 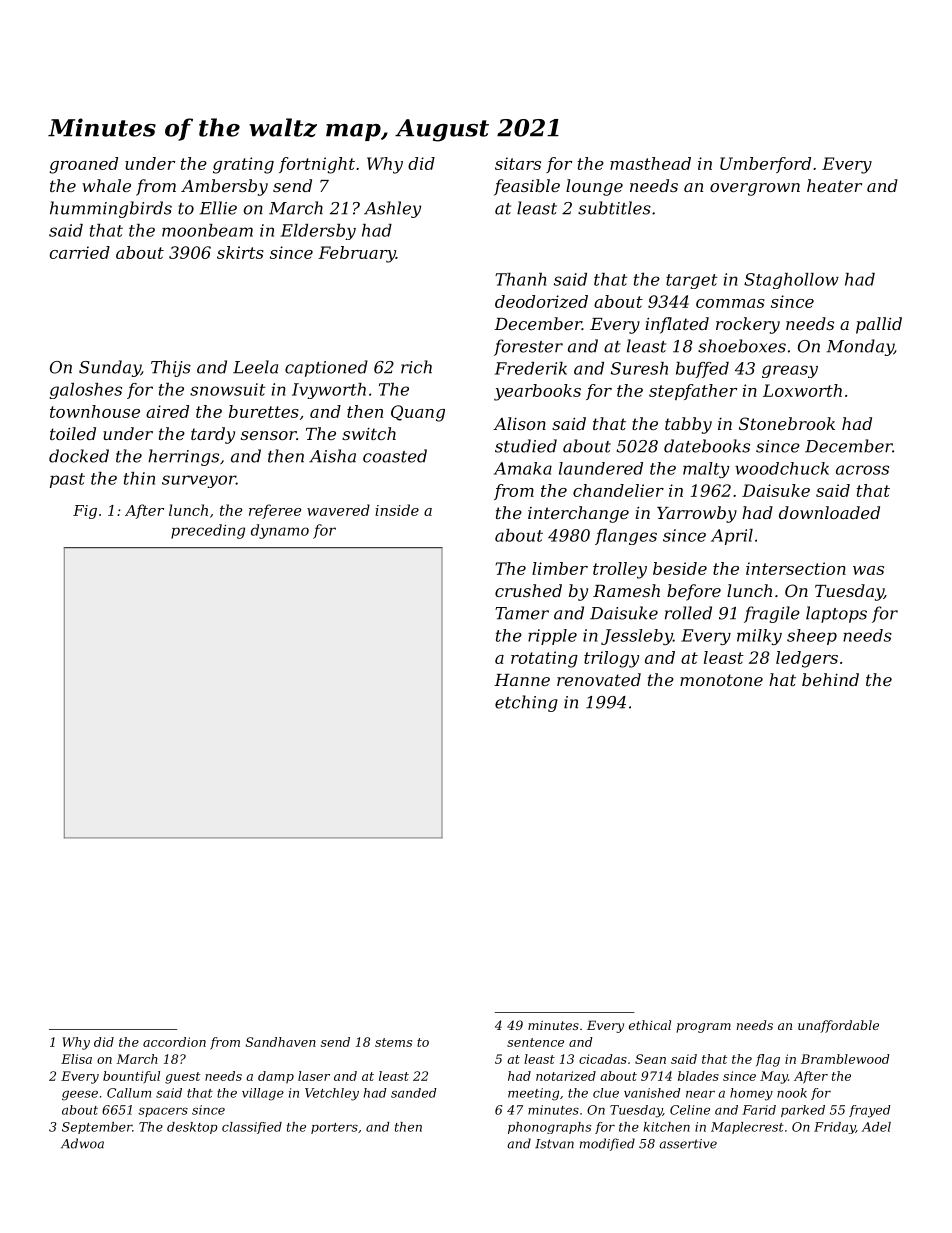 I want to click on Adel, so click(x=876, y=1127).
